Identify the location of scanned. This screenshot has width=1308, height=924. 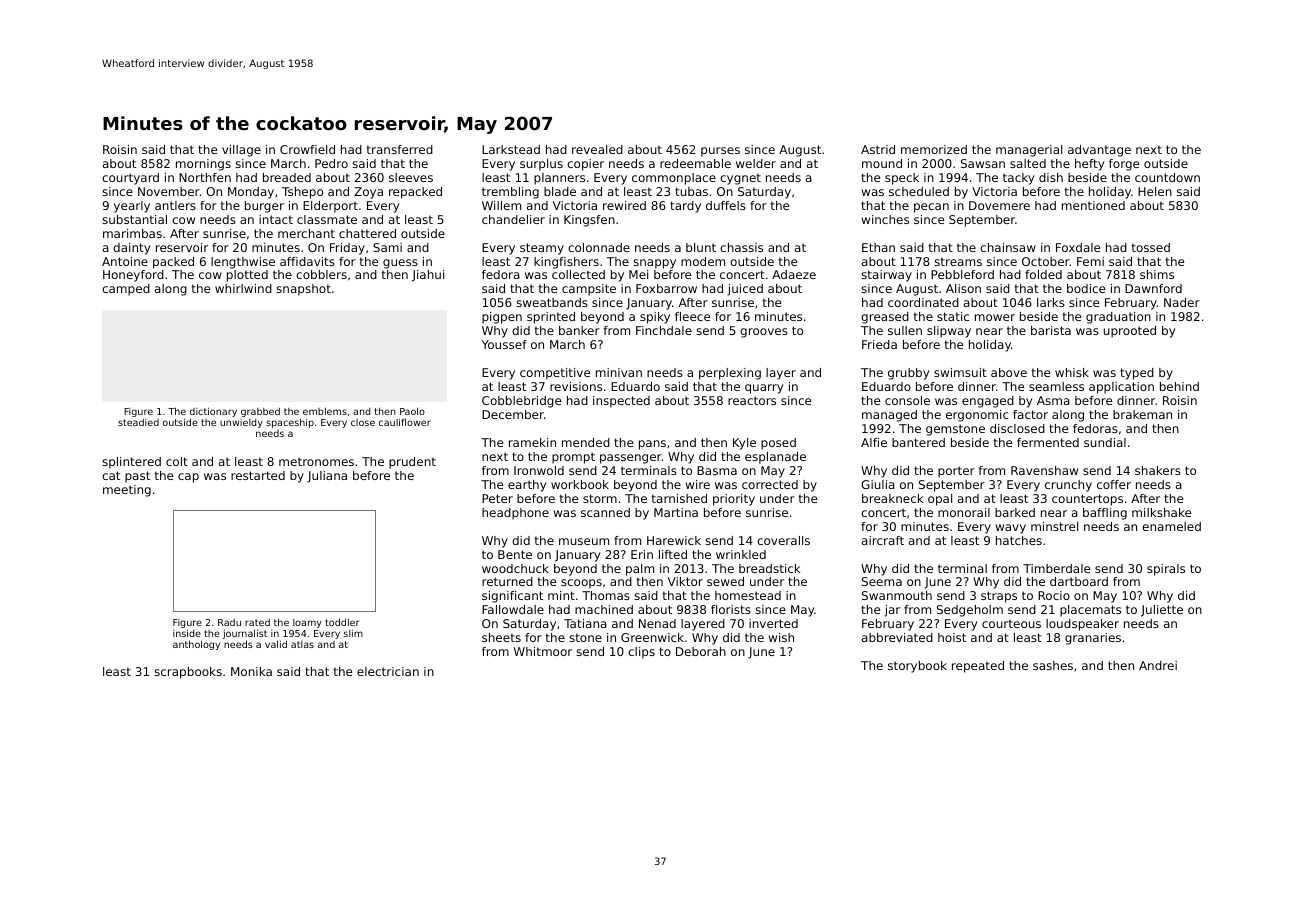
(605, 512).
